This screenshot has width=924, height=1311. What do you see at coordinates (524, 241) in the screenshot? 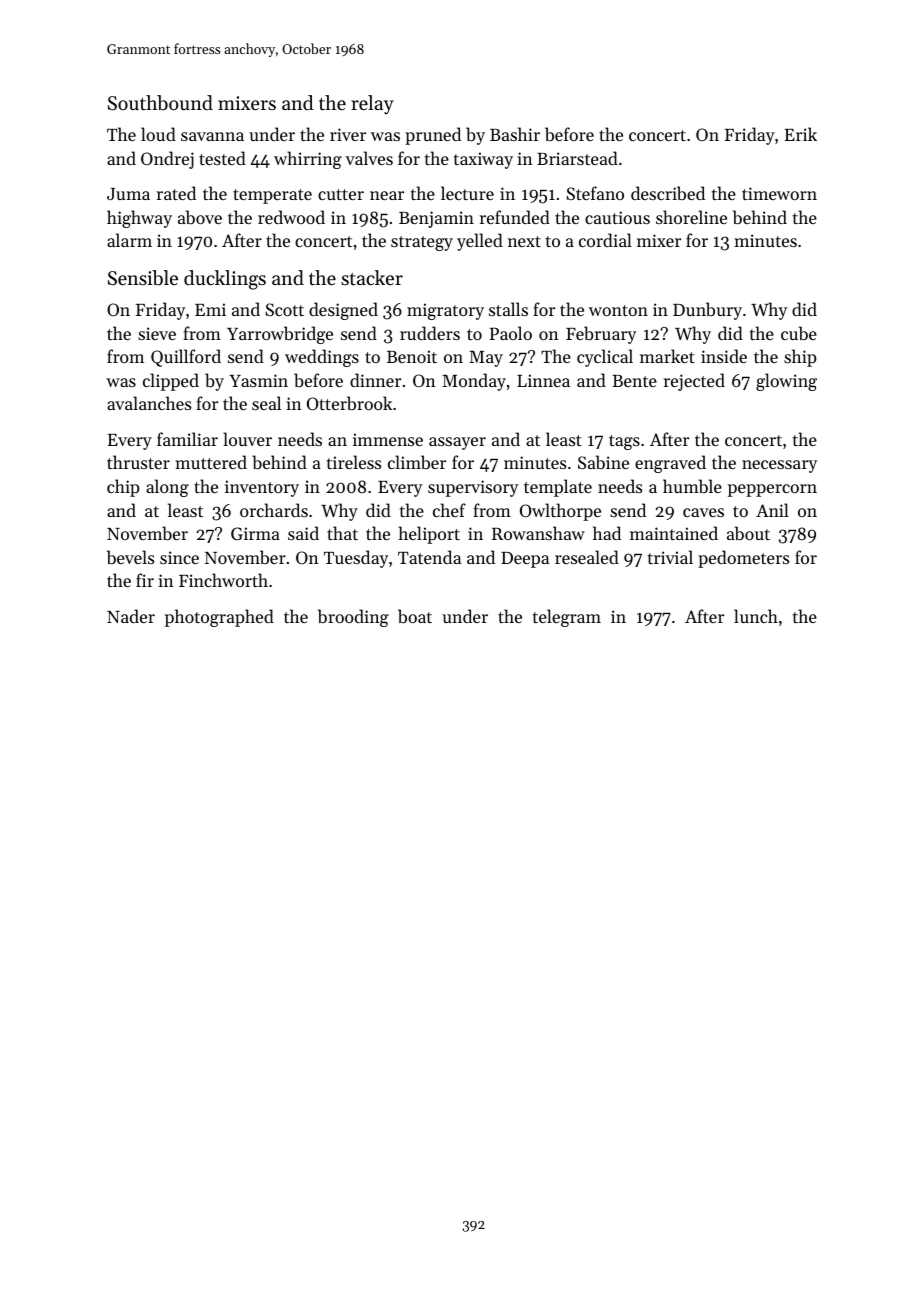
I see `next` at bounding box center [524, 241].
